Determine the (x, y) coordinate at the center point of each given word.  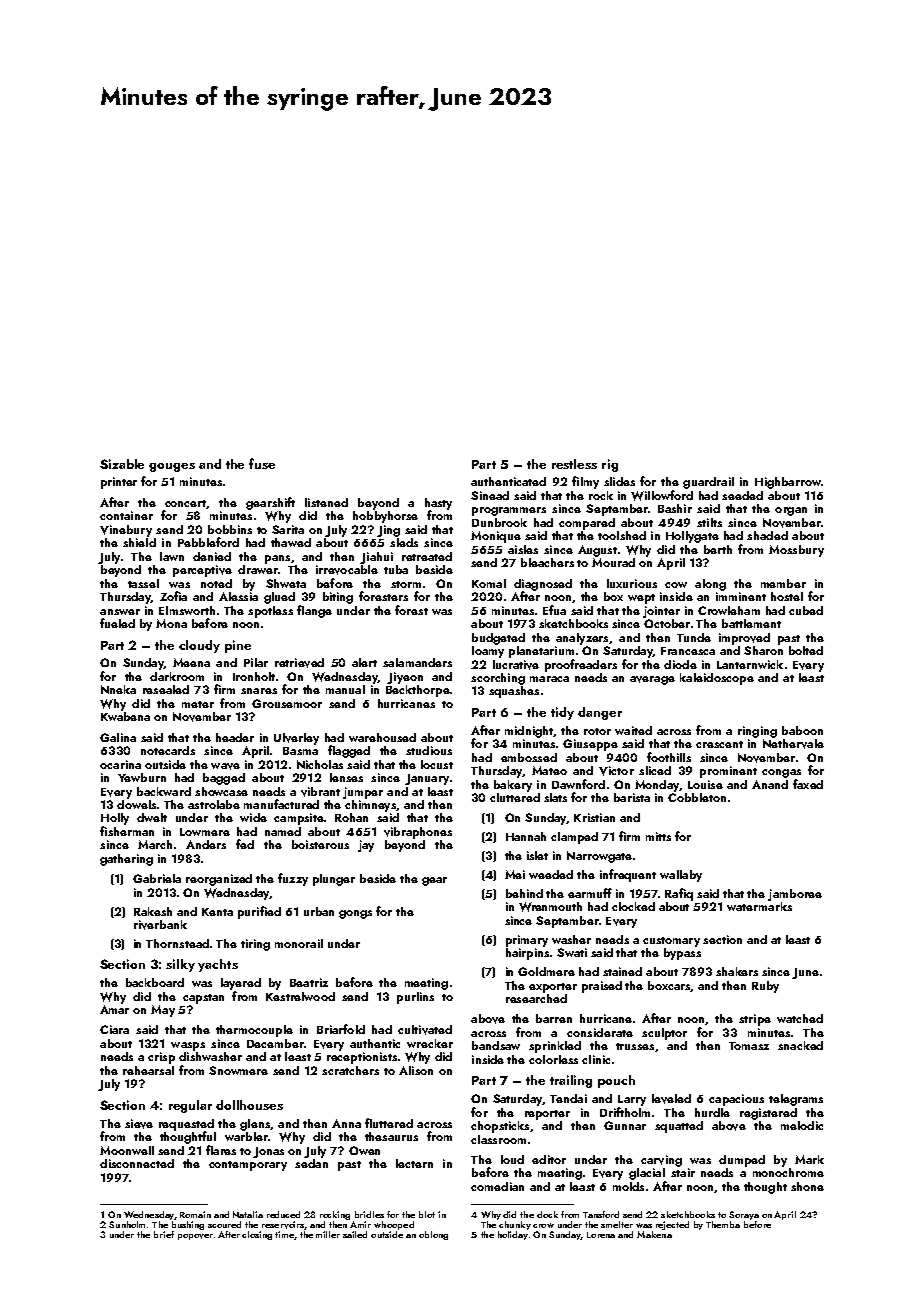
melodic (802, 1125)
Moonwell (127, 1150)
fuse (262, 463)
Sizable (122, 464)
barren (554, 1018)
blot (427, 1214)
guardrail (708, 483)
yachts (218, 965)
